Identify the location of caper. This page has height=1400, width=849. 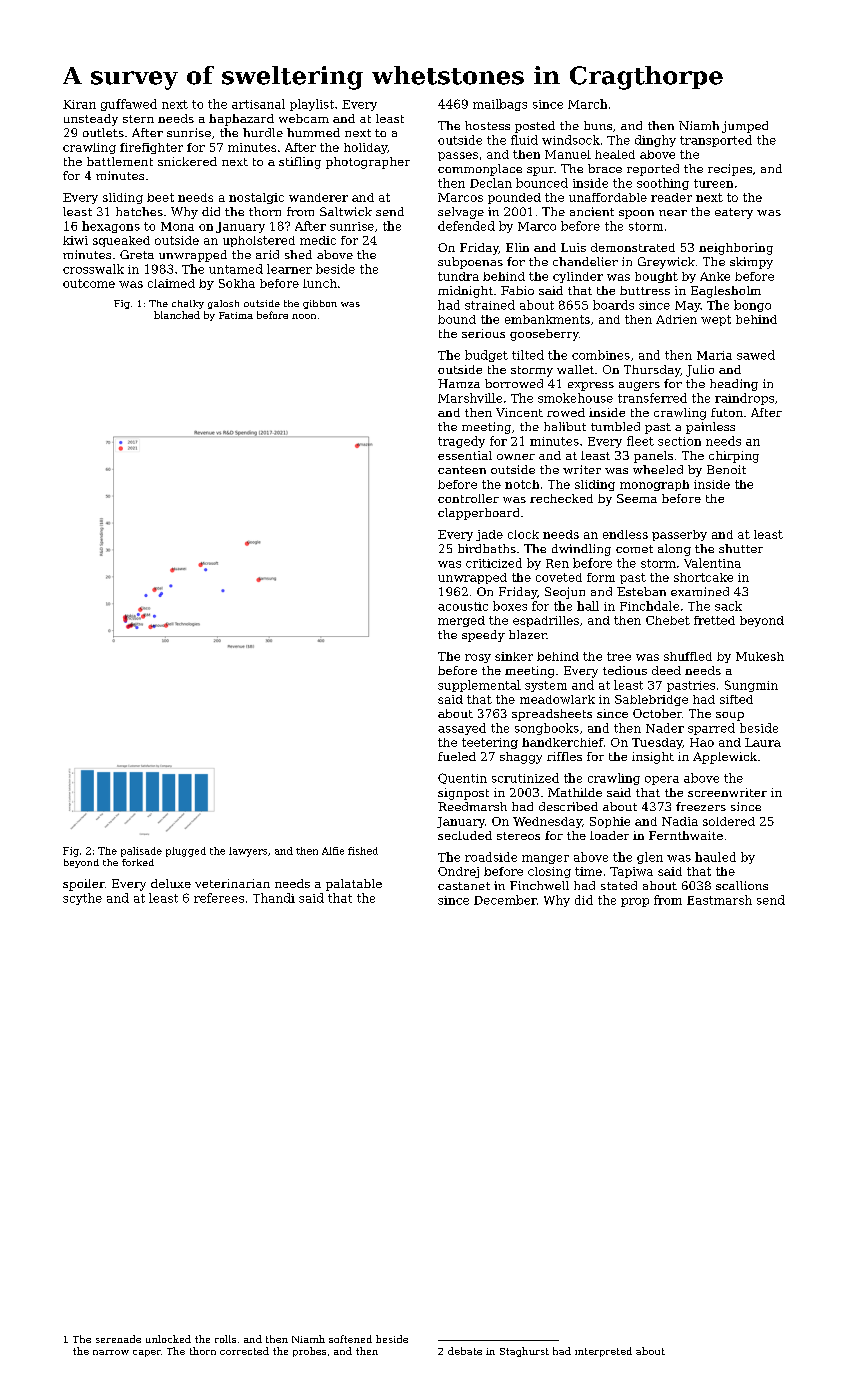
(147, 1353).
